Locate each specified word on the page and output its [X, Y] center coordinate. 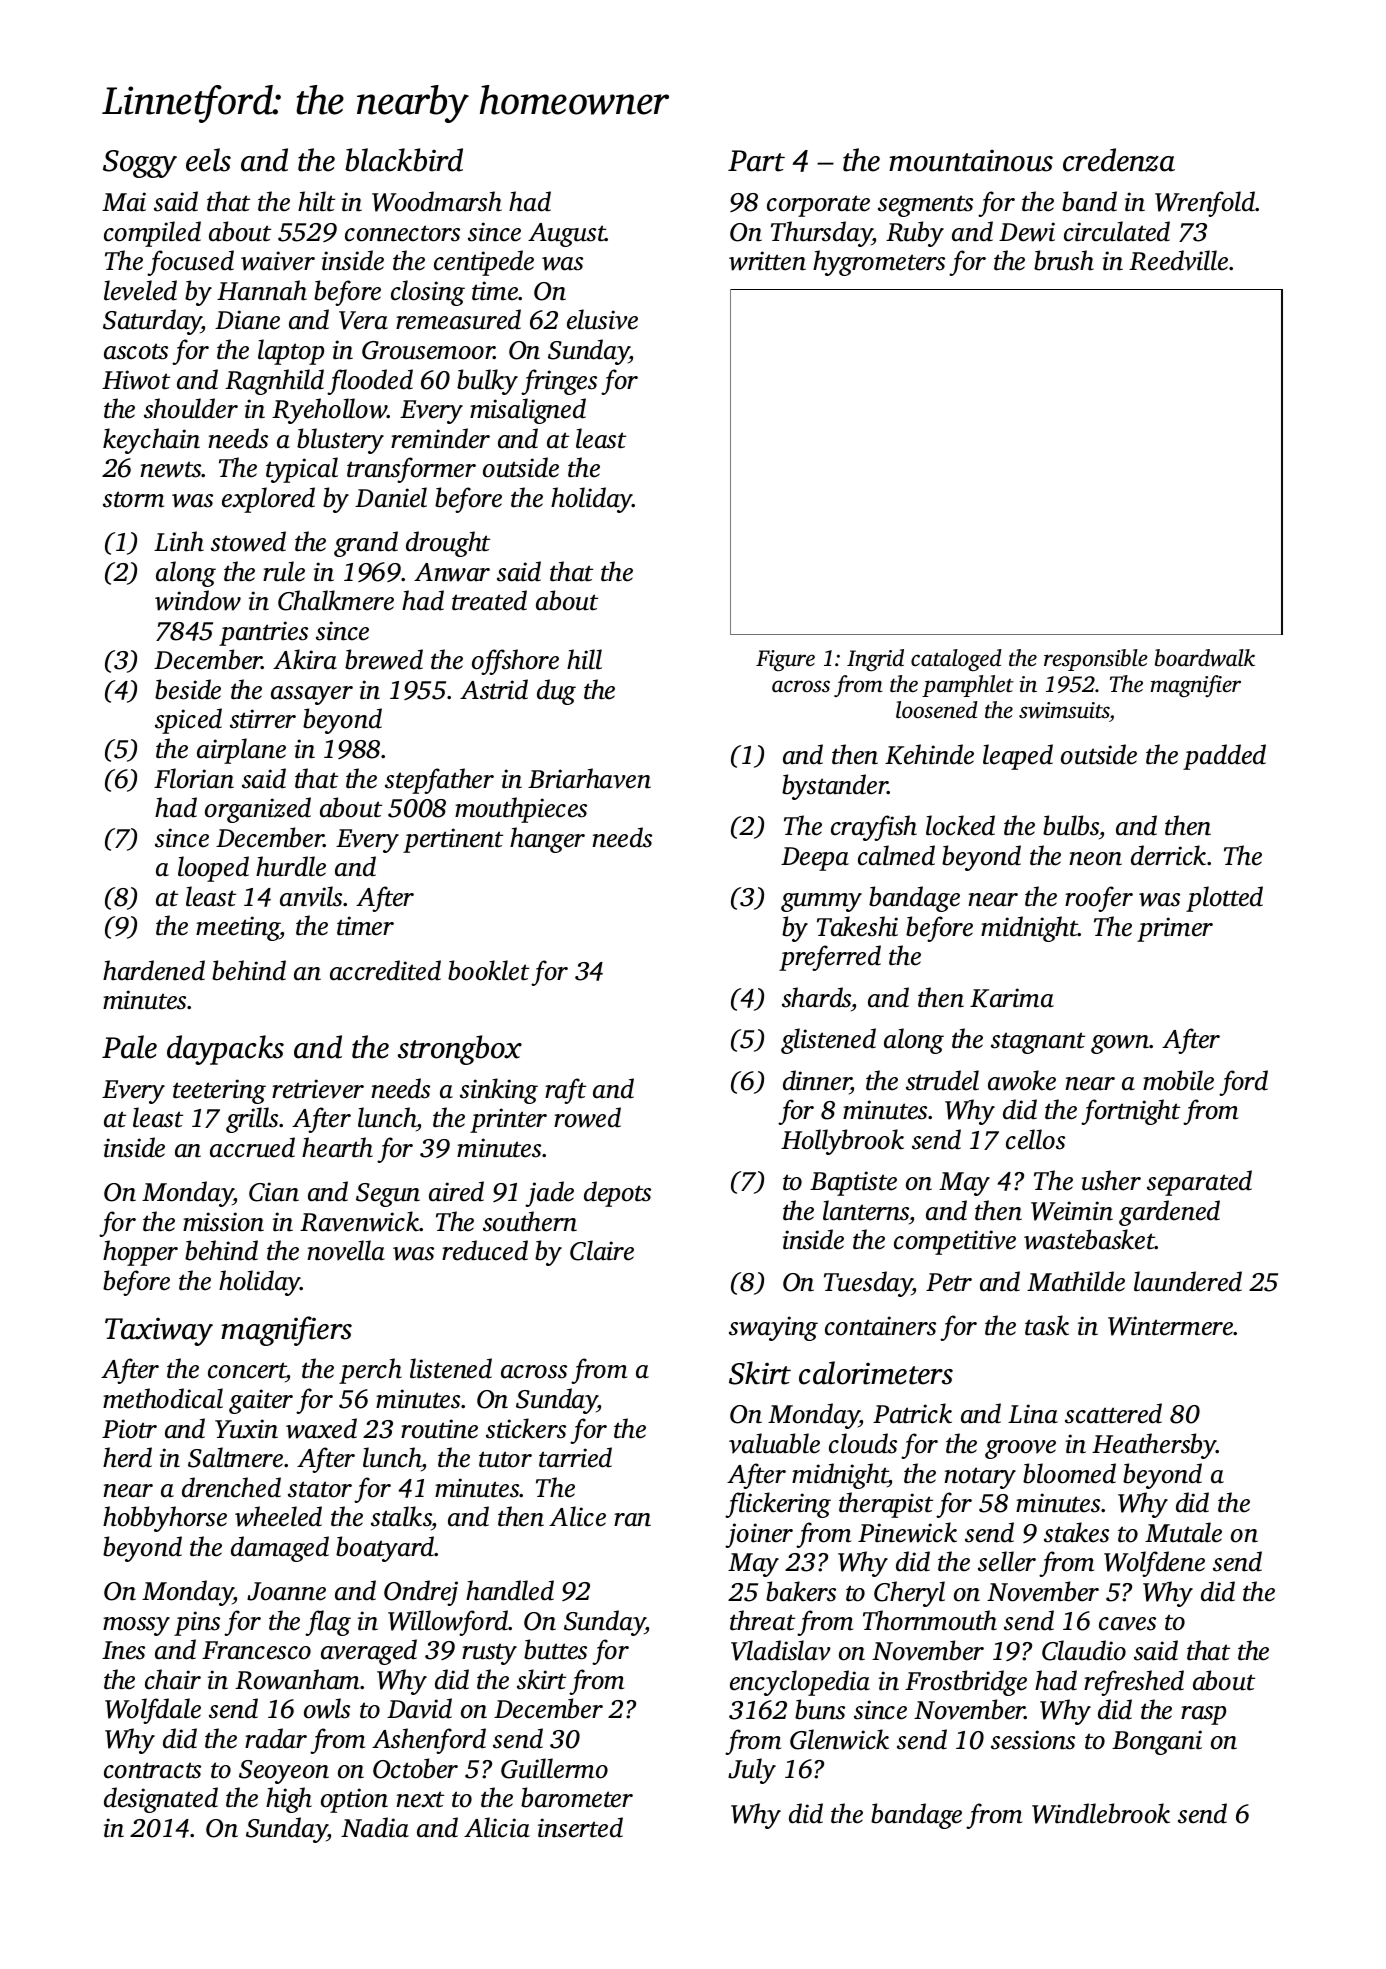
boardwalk [1205, 658]
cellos [1035, 1139]
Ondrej [421, 1593]
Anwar [452, 572]
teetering [219, 1091]
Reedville [1178, 260]
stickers [526, 1428]
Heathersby [1154, 1446]
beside [188, 689]
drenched [231, 1487]
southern [530, 1221]
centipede [484, 263]
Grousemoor [428, 350]
